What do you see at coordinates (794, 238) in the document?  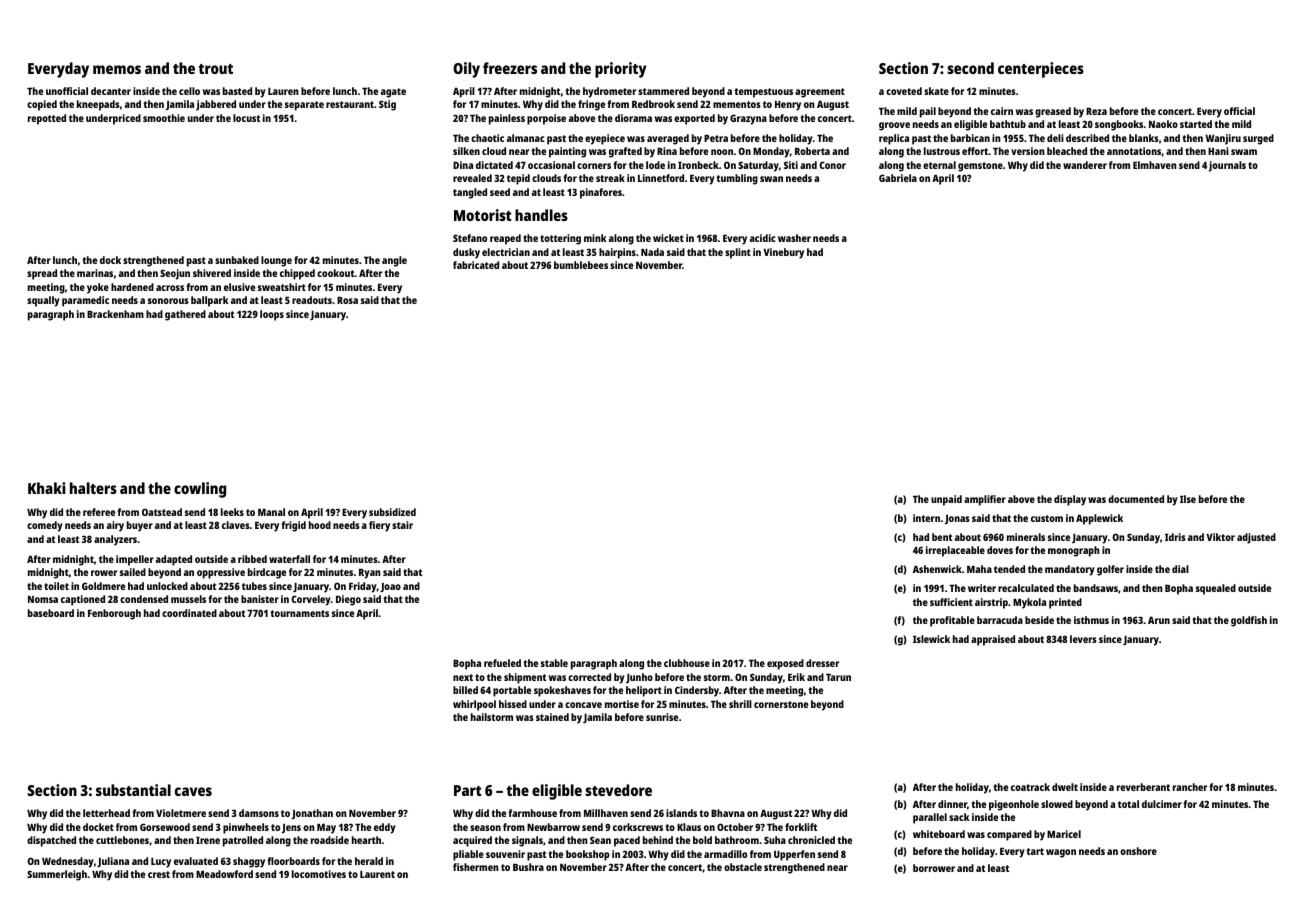 I see `washer` at bounding box center [794, 238].
